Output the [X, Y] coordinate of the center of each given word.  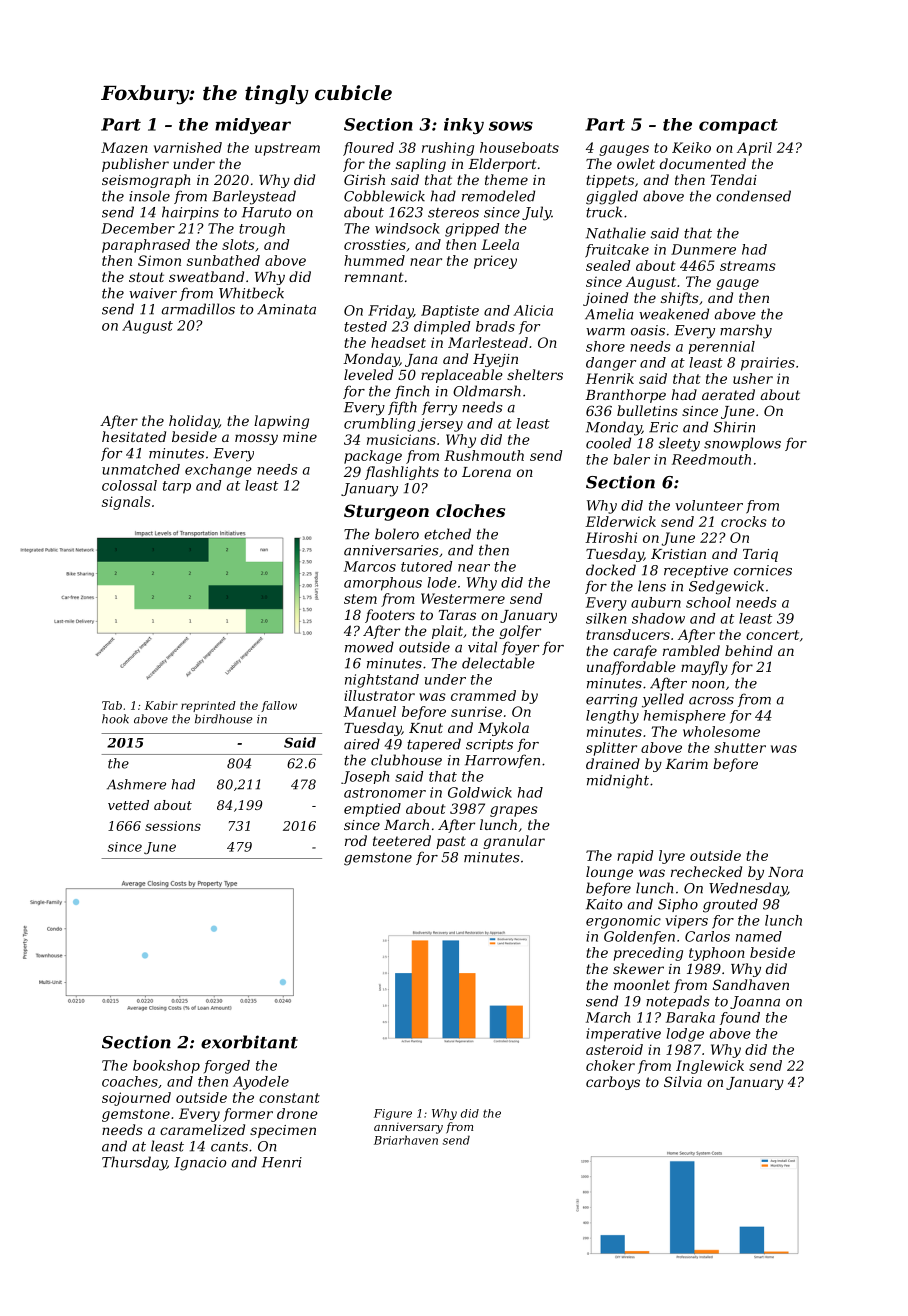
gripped [472, 230]
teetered [402, 840]
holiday [194, 422]
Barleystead [254, 197]
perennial [722, 347]
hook [115, 719]
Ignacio [200, 1164]
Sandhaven [751, 984]
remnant [374, 277]
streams [748, 266]
